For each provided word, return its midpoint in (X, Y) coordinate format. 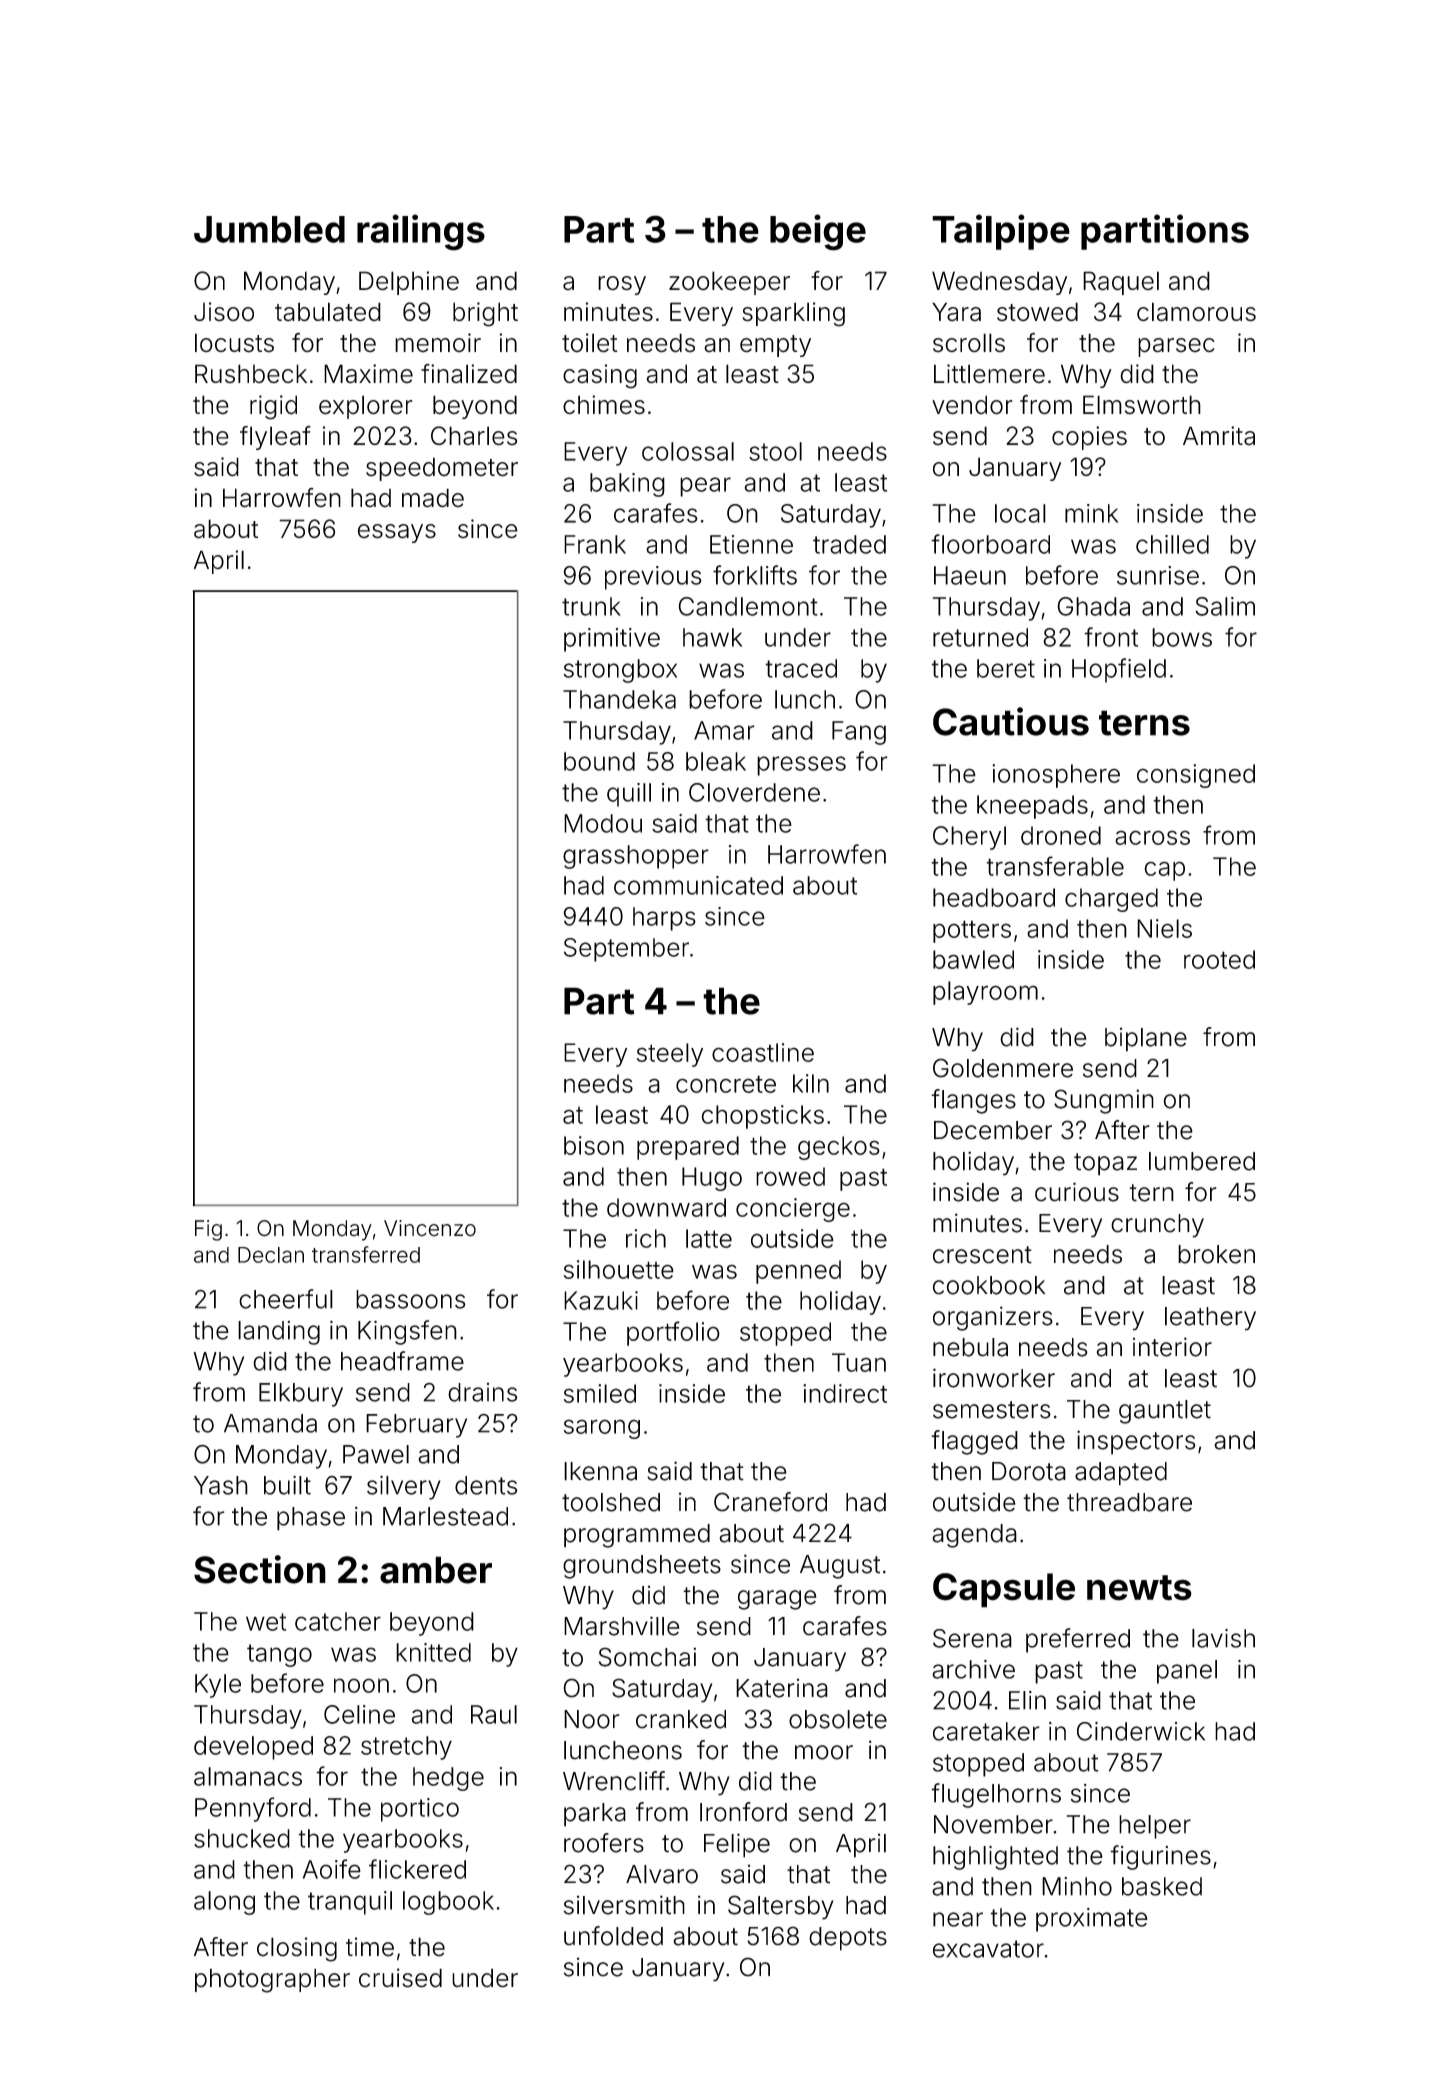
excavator (988, 1949)
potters (972, 931)
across (1152, 837)
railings (421, 232)
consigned (1196, 776)
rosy (622, 285)
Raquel (1121, 283)
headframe (402, 1361)
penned (798, 1272)
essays (397, 533)
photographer (272, 1980)
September (626, 950)
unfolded (613, 1936)
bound (599, 761)
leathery (1210, 1319)
